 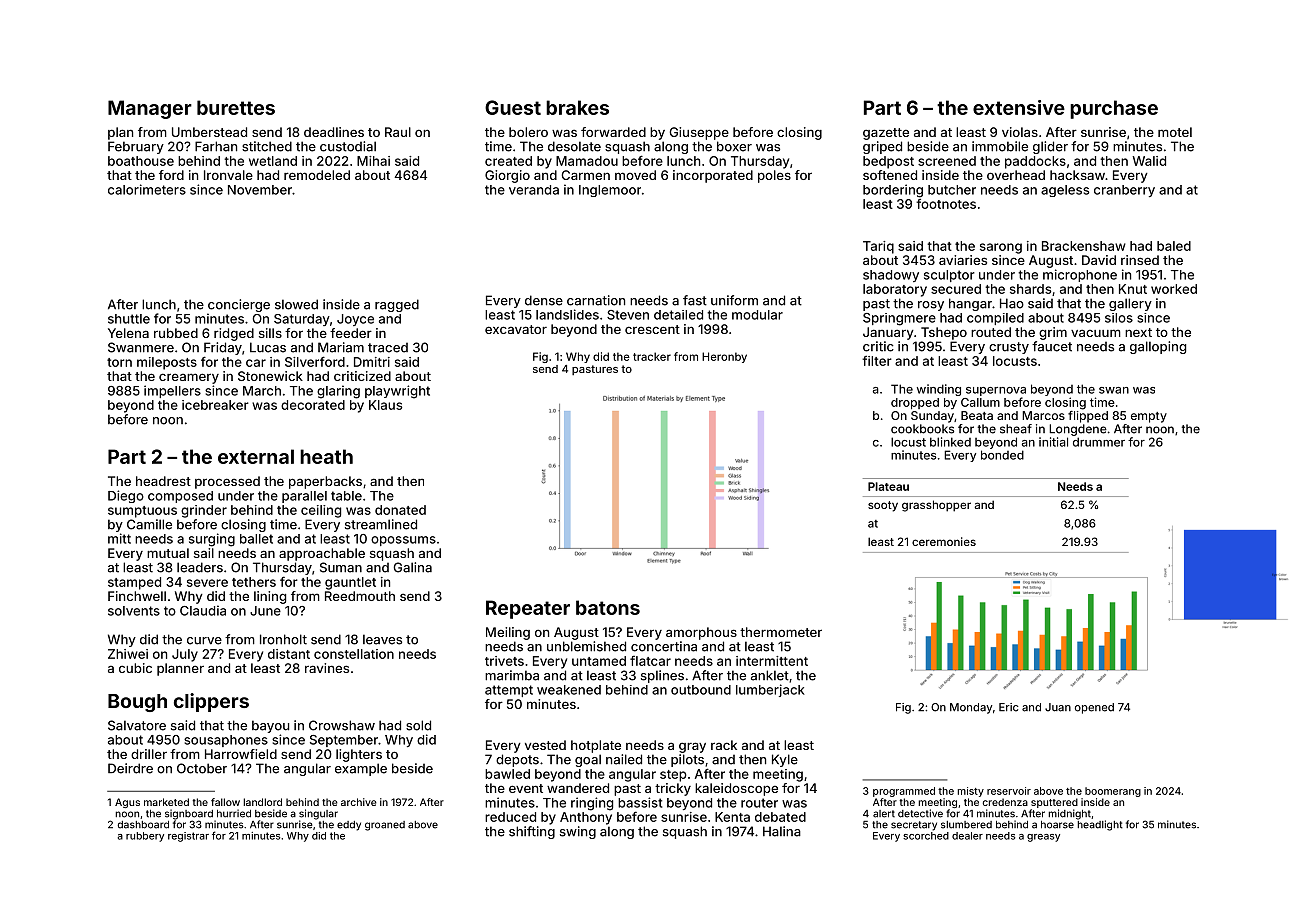 What do you see at coordinates (172, 391) in the page?
I see `impellers` at bounding box center [172, 391].
